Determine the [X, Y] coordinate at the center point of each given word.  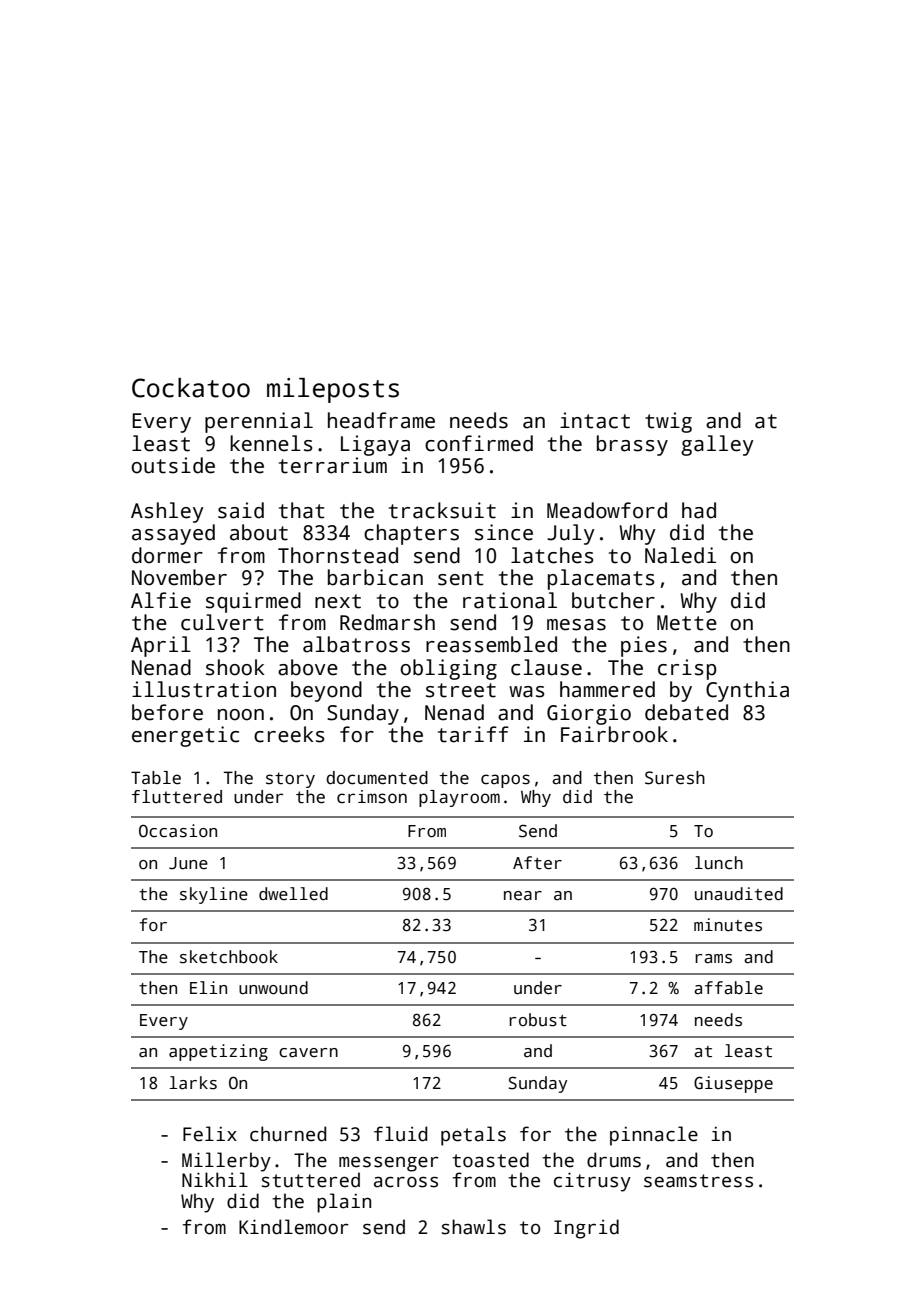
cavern [308, 1053]
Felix [210, 1134]
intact [595, 420]
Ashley [167, 512]
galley [717, 445]
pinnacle [654, 1136]
